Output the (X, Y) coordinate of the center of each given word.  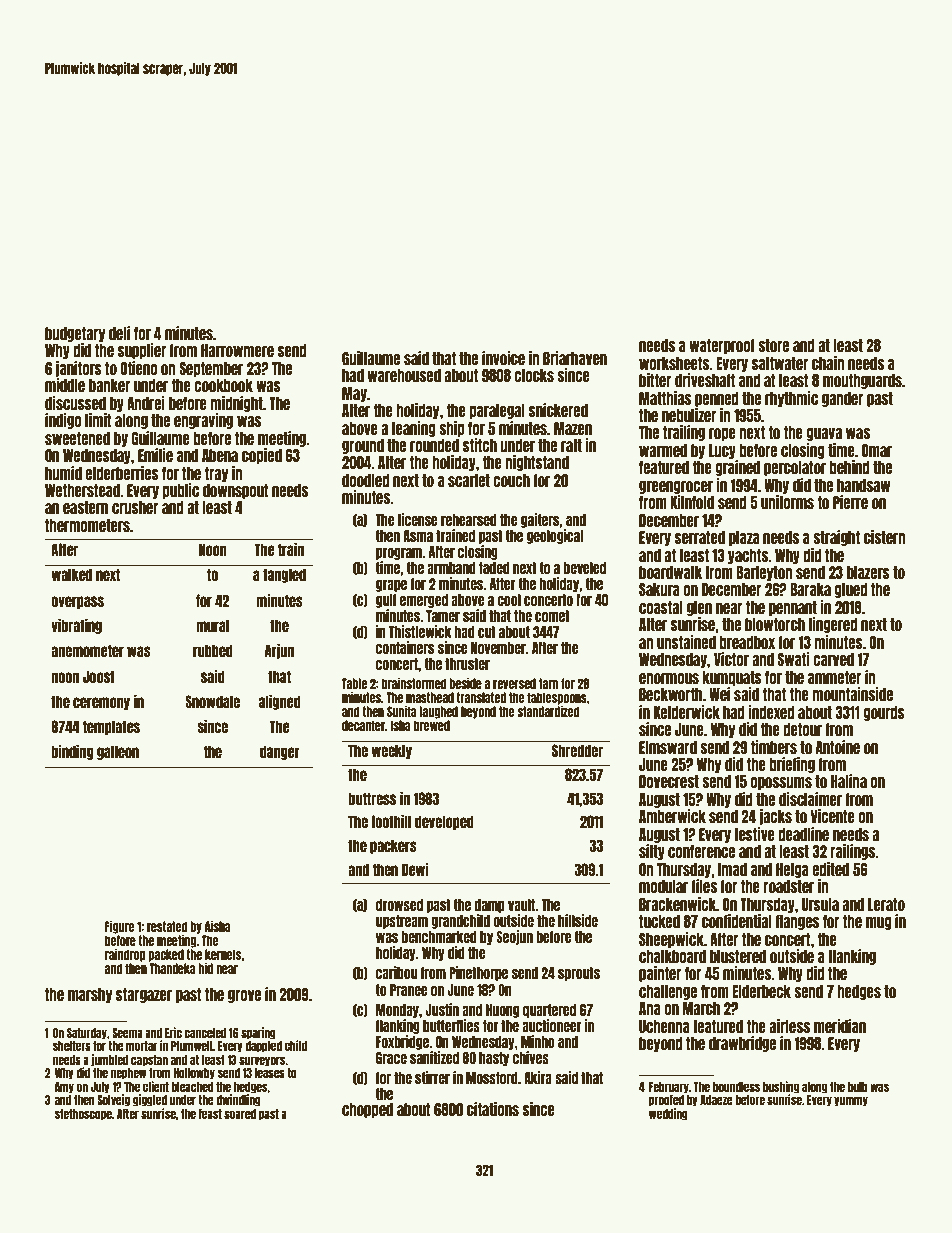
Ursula (820, 904)
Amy (64, 1088)
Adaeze (716, 1100)
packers (393, 846)
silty (652, 852)
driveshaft (705, 380)
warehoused (404, 375)
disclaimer (810, 799)
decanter (363, 725)
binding (72, 752)
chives (531, 1057)
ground (363, 446)
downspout (236, 491)
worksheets (674, 363)
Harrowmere (237, 350)
